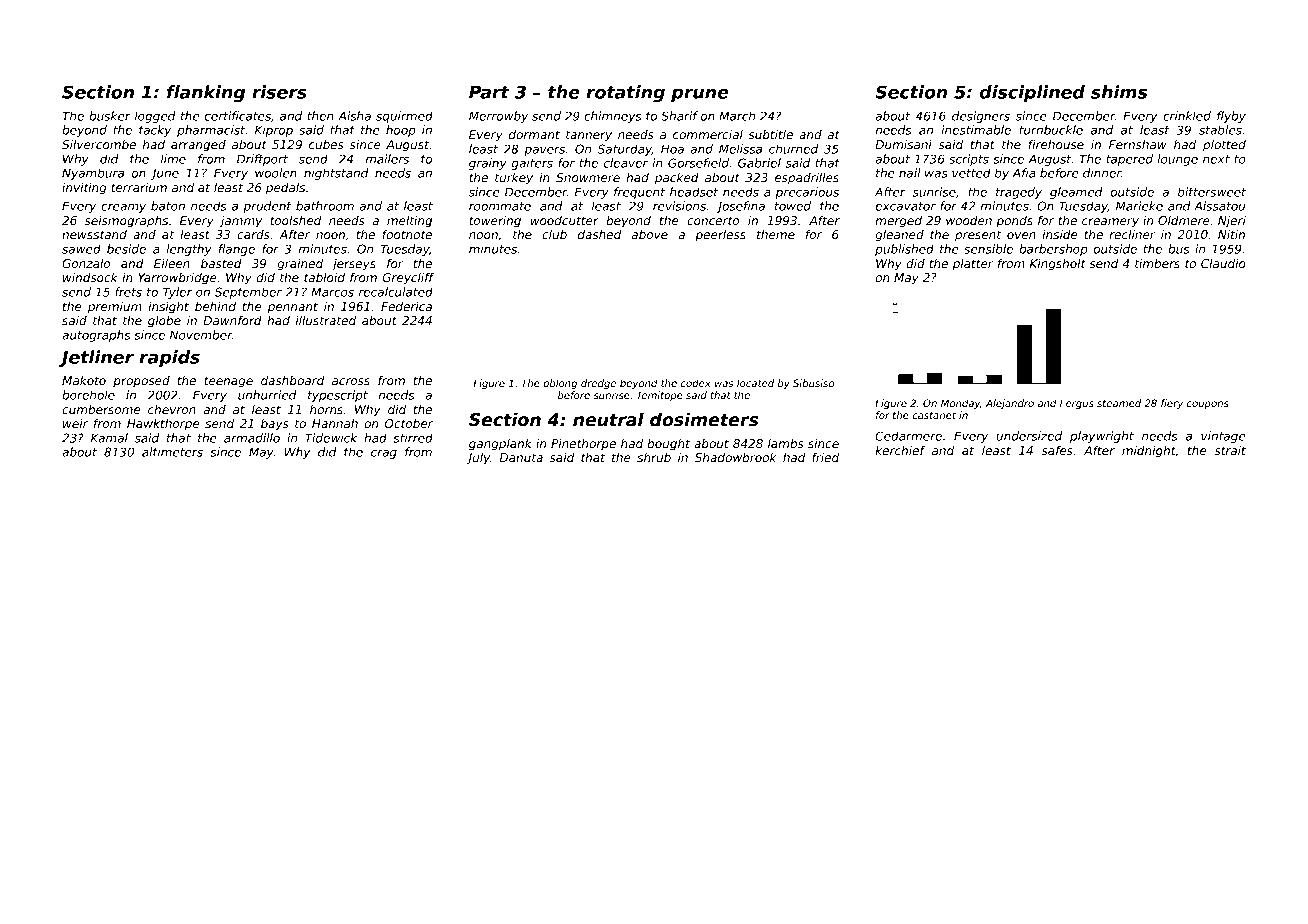 This page has height=924, width=1308. I want to click on Kamal, so click(109, 438).
